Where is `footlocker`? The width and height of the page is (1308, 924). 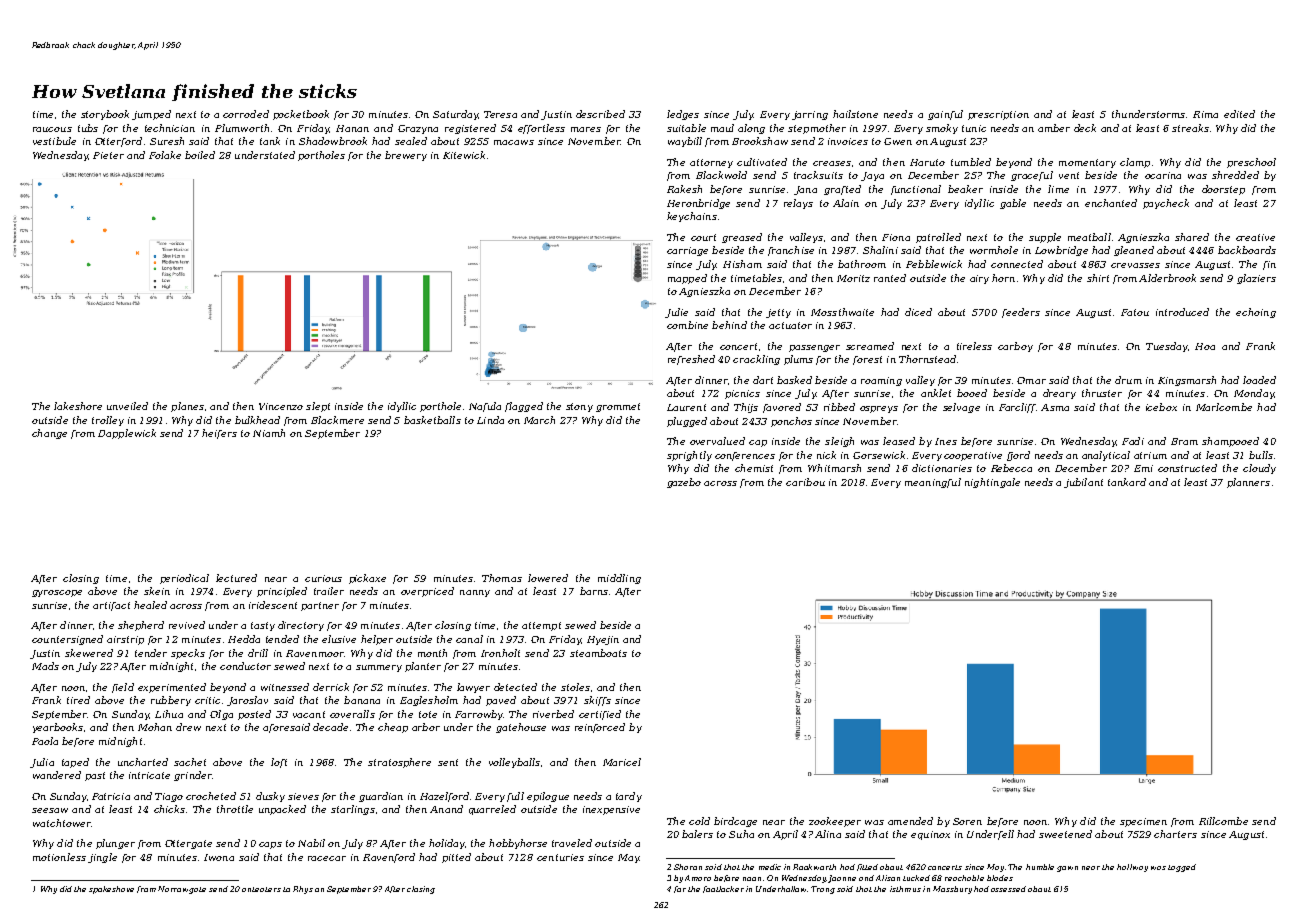 footlocker is located at coordinates (723, 889).
